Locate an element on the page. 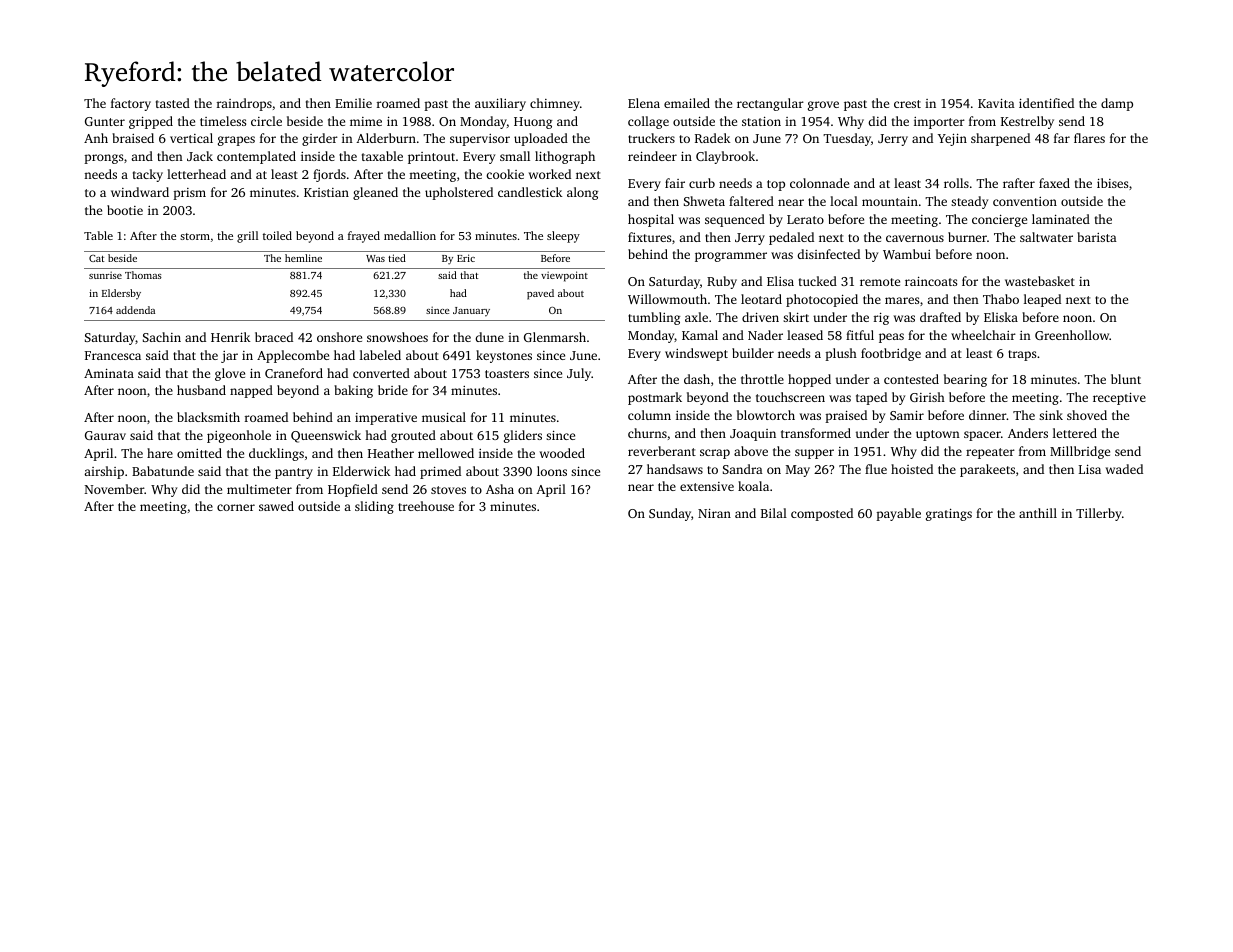  shoved is located at coordinates (1087, 415).
